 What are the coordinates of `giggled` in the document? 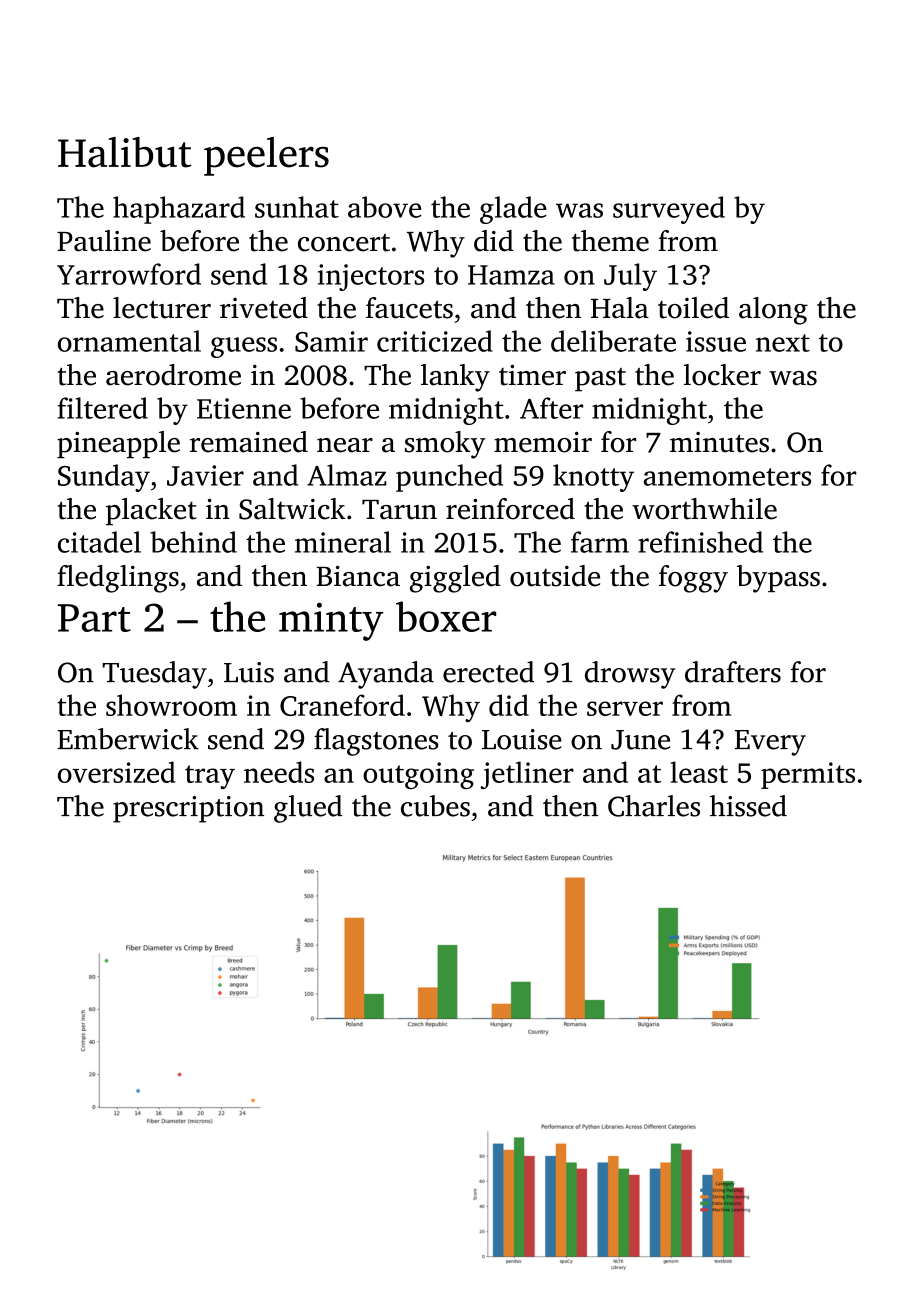 It's located at (455, 579).
